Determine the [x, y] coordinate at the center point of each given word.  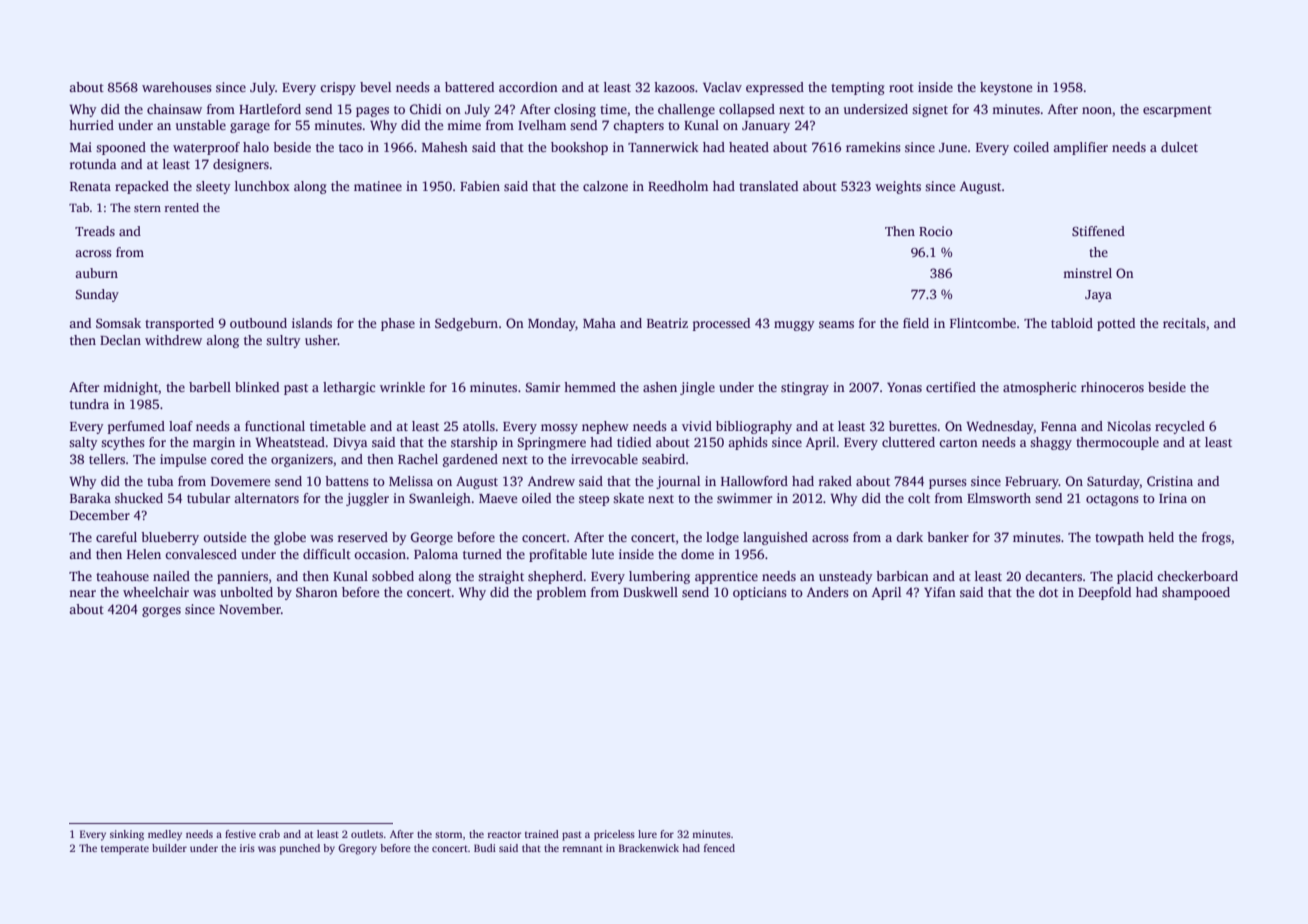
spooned [121, 148]
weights [898, 187]
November [250, 609]
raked [835, 481]
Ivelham [542, 125]
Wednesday [1000, 427]
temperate [125, 850]
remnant [583, 848]
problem [561, 593]
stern [147, 208]
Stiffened [1098, 231]
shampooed [1196, 593]
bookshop [579, 148]
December [100, 515]
